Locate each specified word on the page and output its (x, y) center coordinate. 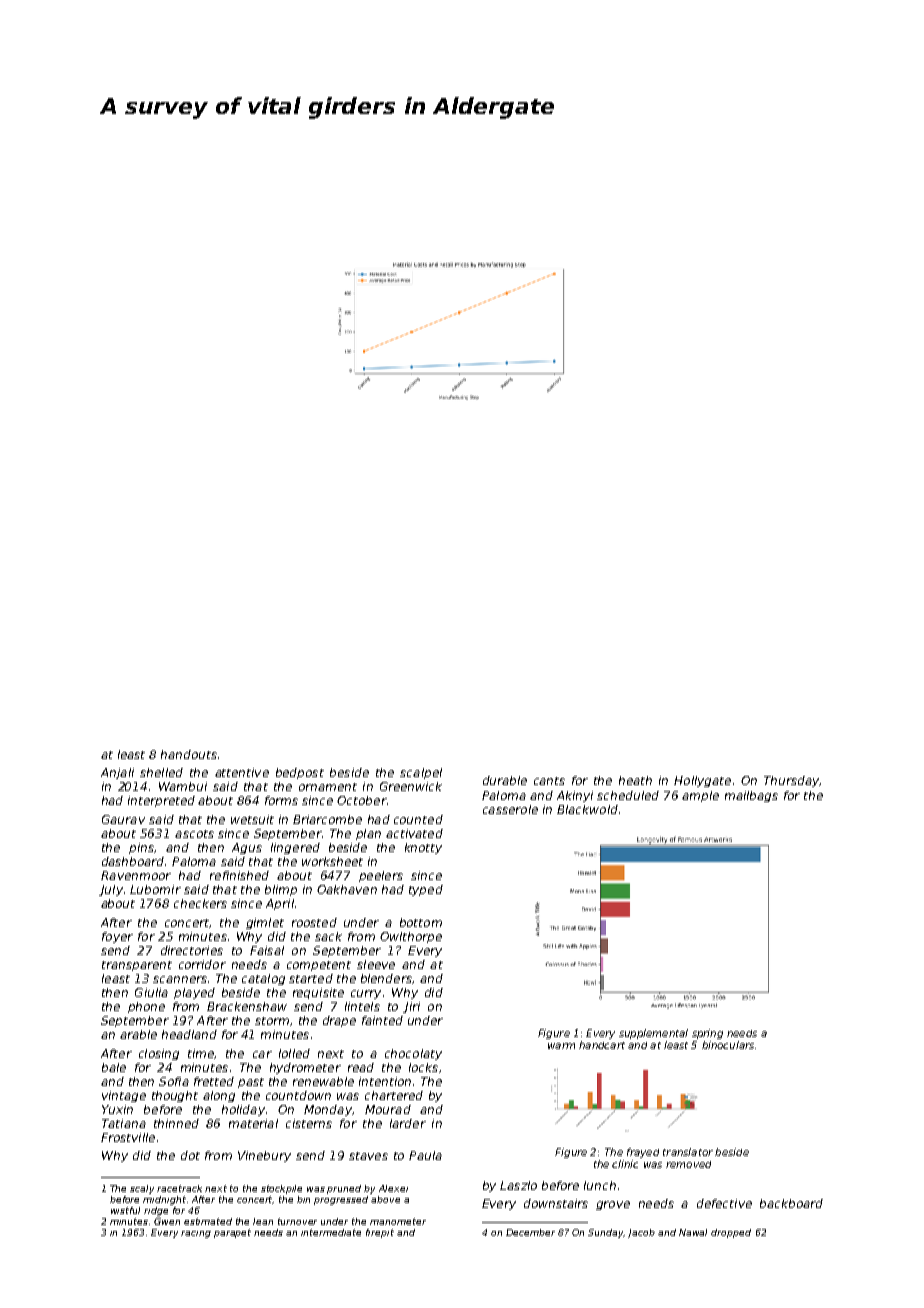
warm (561, 1046)
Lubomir (155, 889)
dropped (731, 1233)
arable (138, 1034)
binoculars (728, 1045)
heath (635, 780)
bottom (421, 922)
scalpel (421, 773)
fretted (214, 1081)
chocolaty (413, 1054)
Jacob (641, 1233)
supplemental (653, 1034)
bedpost (300, 773)
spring (707, 1034)
